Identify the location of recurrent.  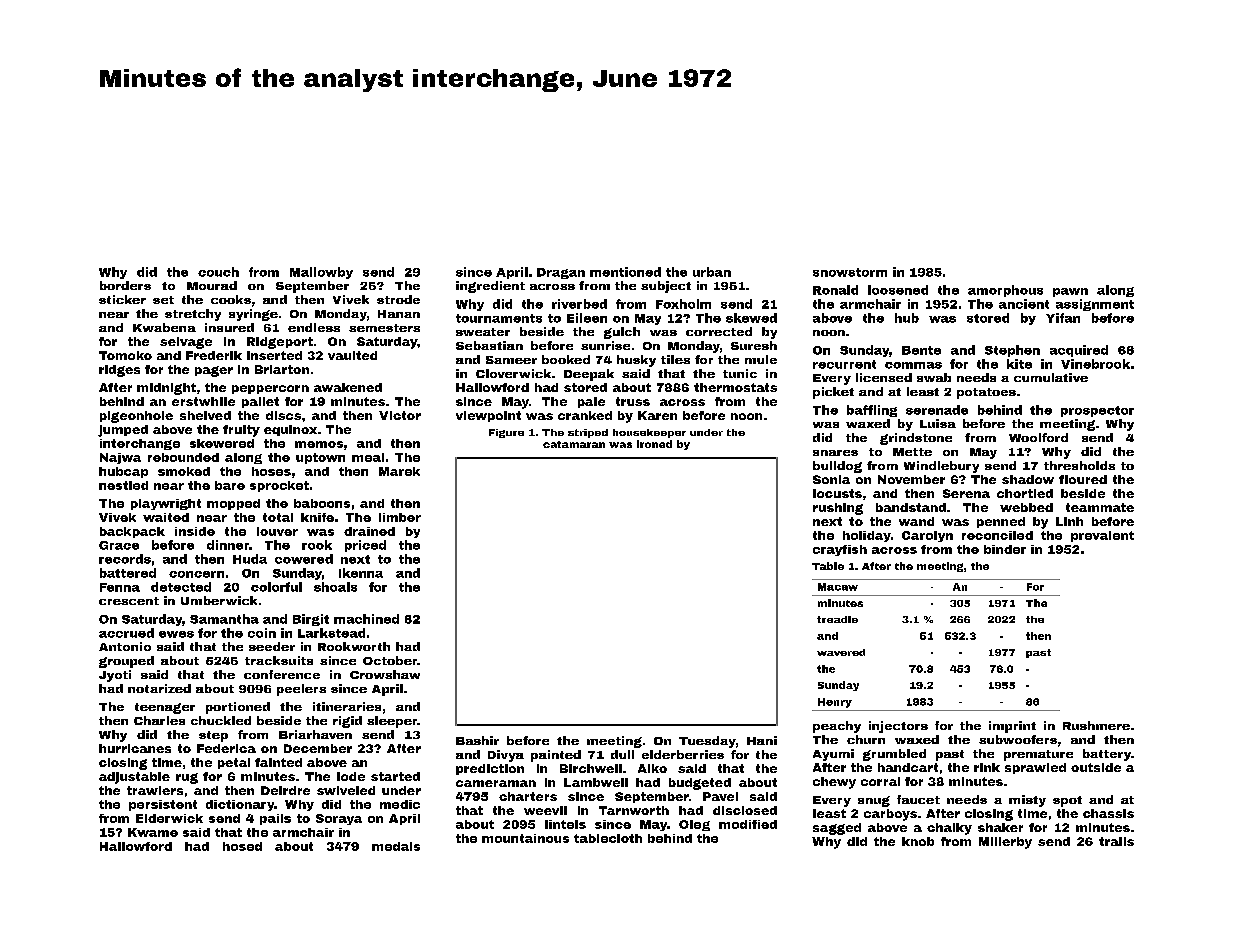
(844, 364).
